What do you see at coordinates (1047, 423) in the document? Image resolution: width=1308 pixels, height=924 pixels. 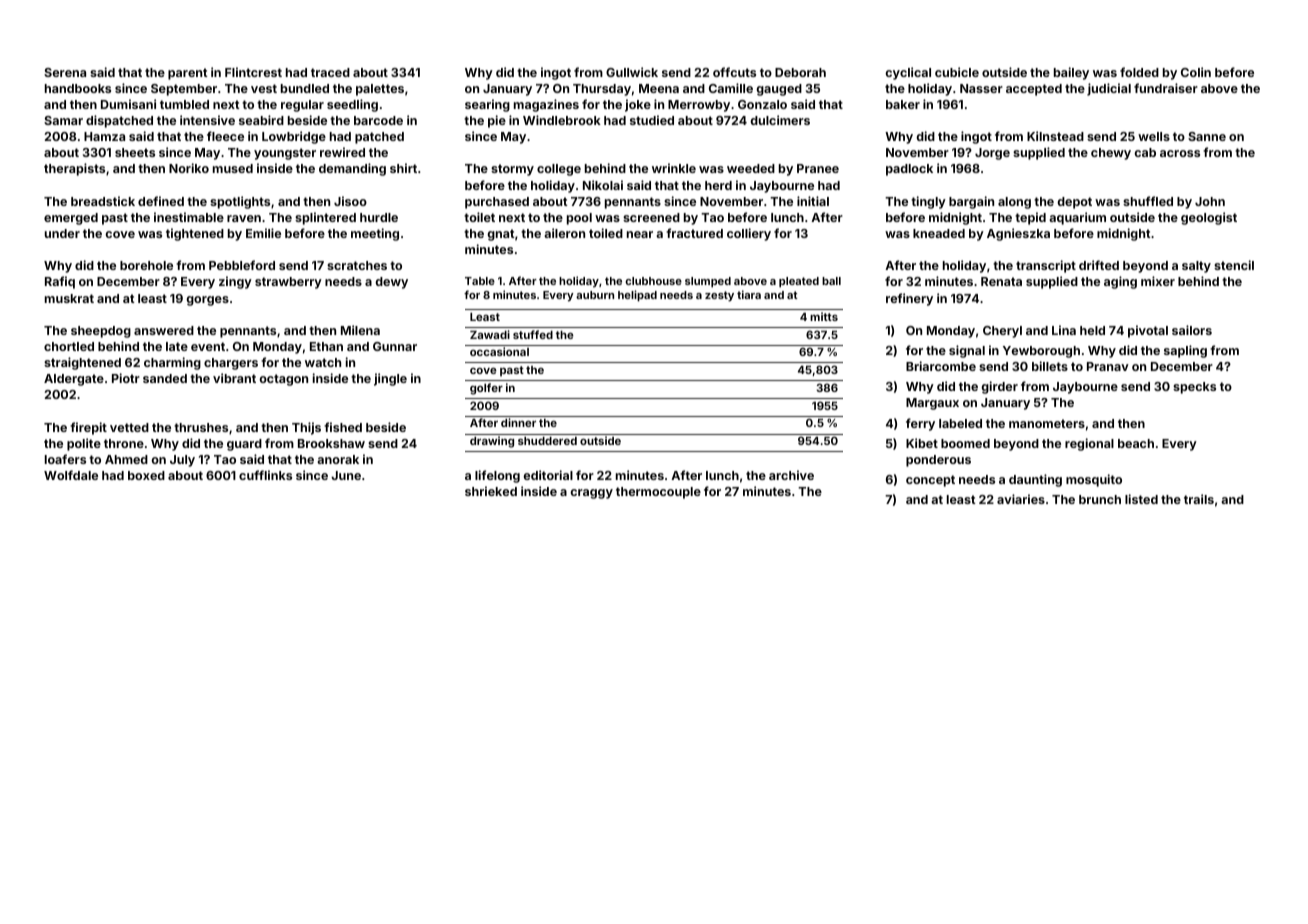 I see `manometers` at bounding box center [1047, 423].
